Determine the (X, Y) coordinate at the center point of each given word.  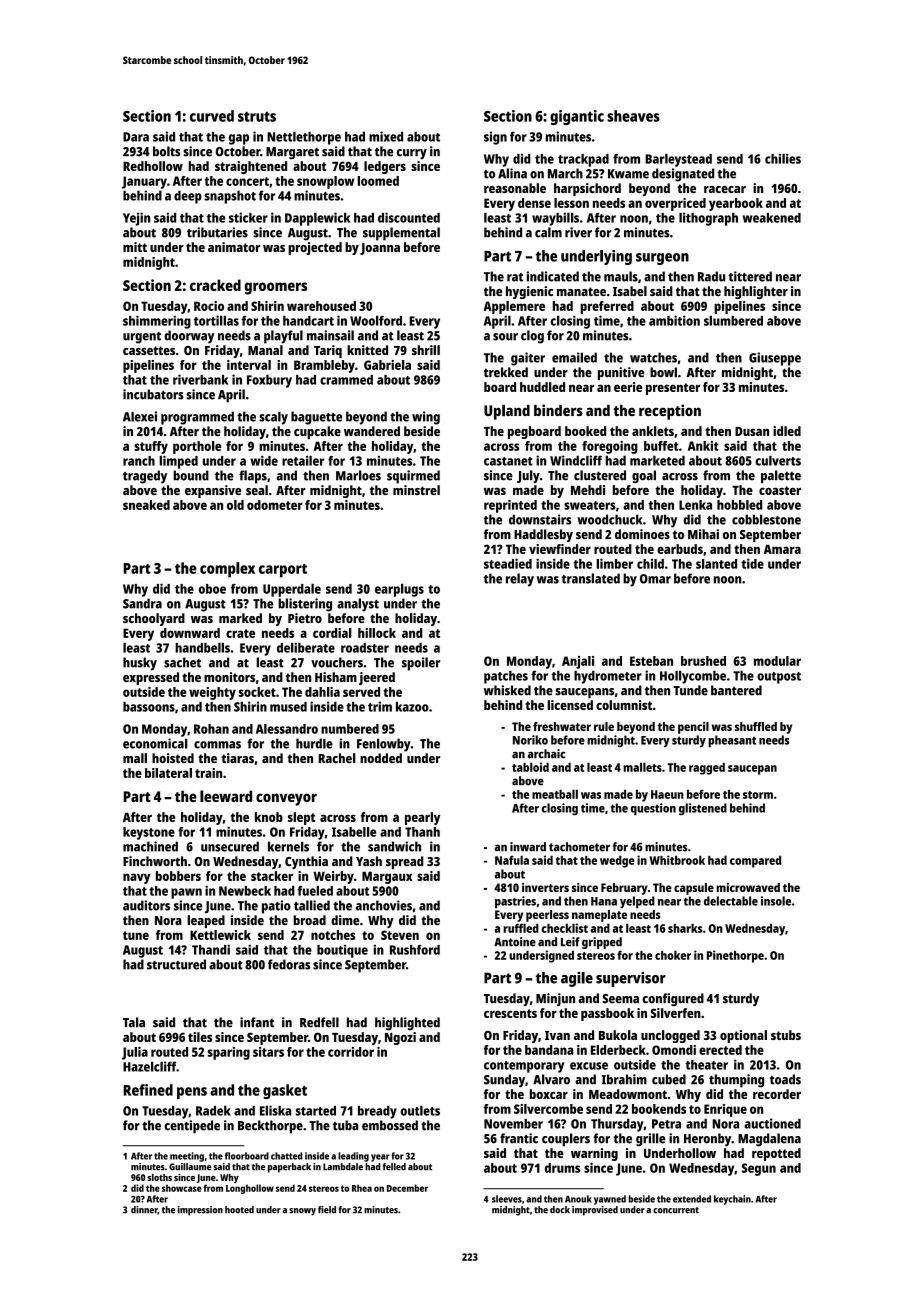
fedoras (289, 964)
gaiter (528, 359)
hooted (239, 1210)
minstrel (416, 490)
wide (264, 460)
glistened (703, 809)
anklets (653, 431)
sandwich (394, 846)
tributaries (217, 232)
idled (787, 431)
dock (560, 1210)
